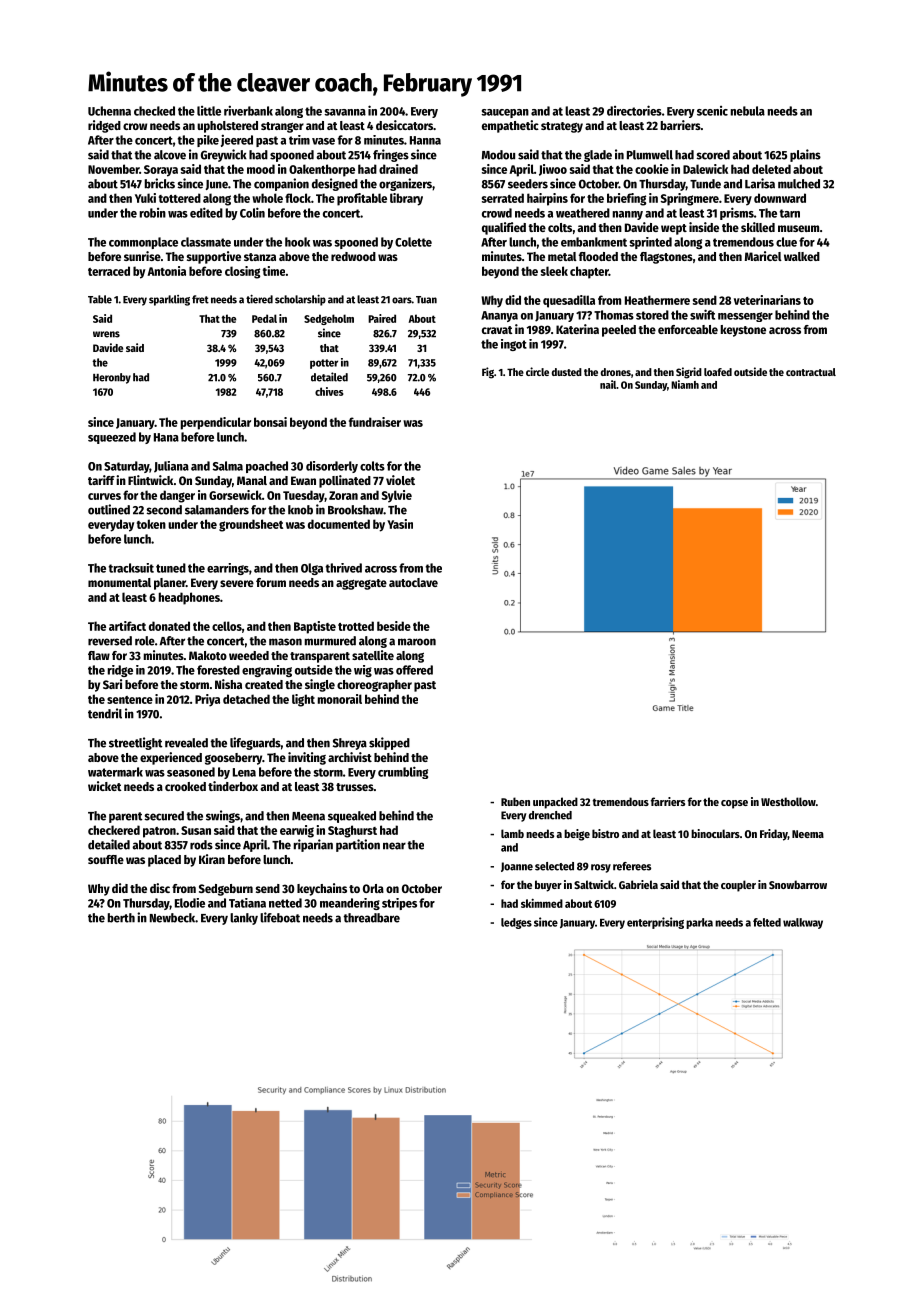 The height and width of the document is (1308, 924). Describe the element at coordinates (226, 890) in the document. I see `Sedgeburn` at that location.
